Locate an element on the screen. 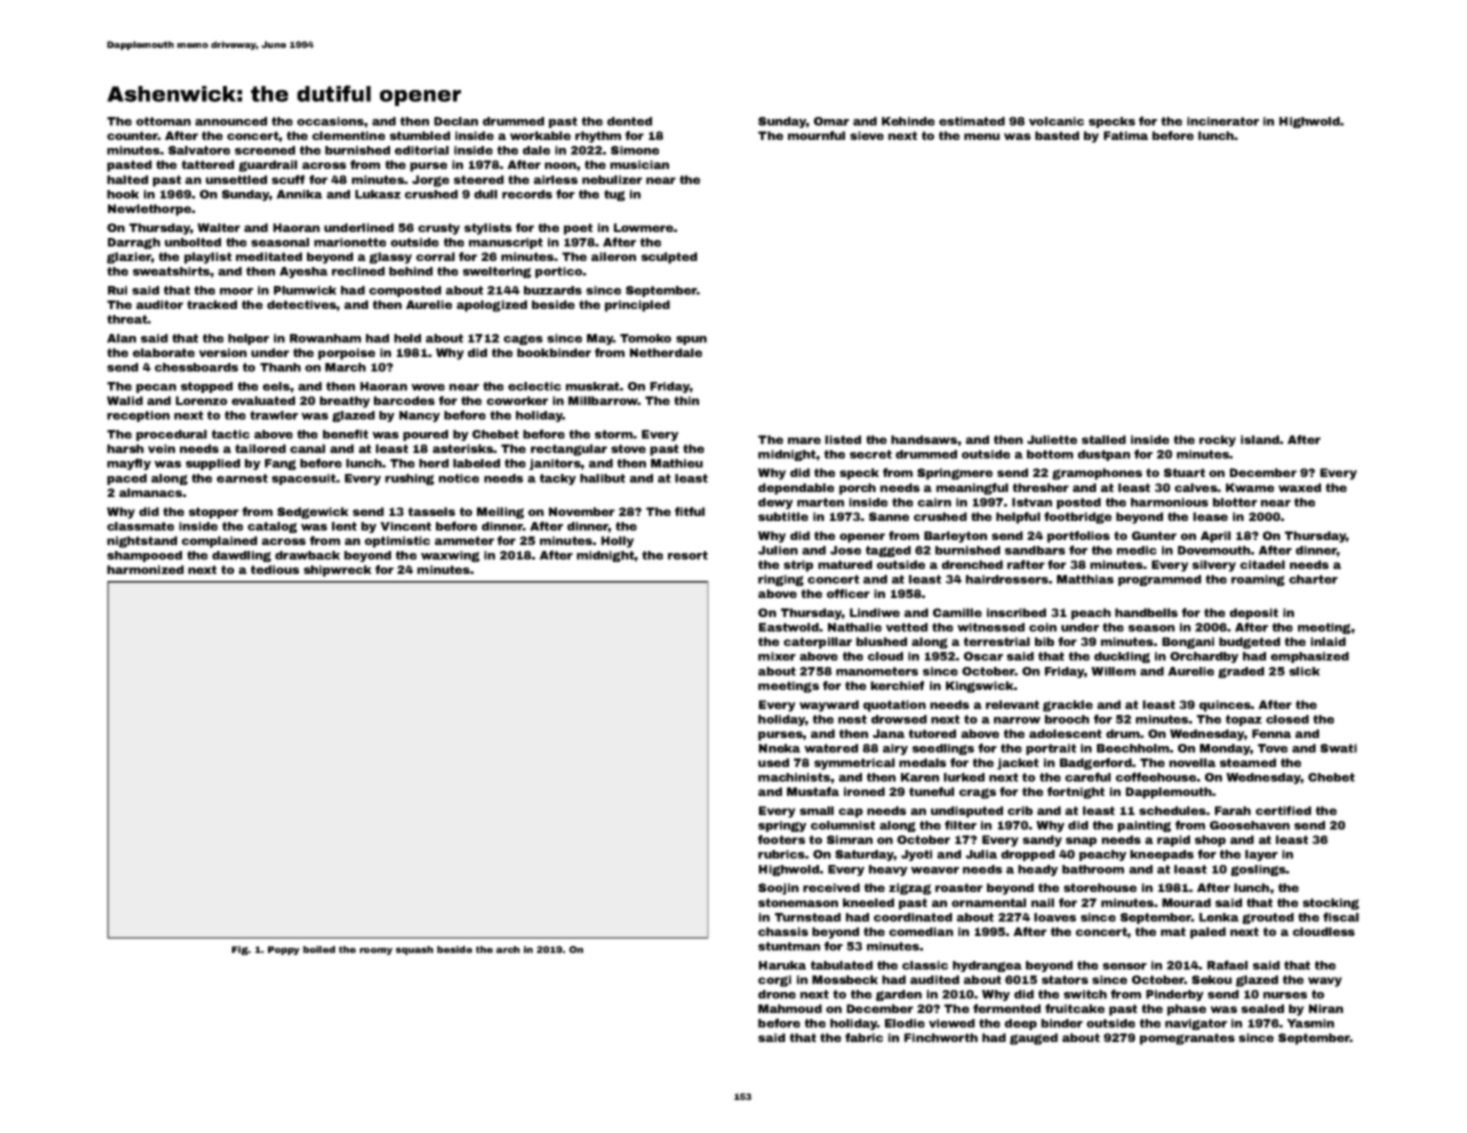  lease is located at coordinates (1210, 516).
